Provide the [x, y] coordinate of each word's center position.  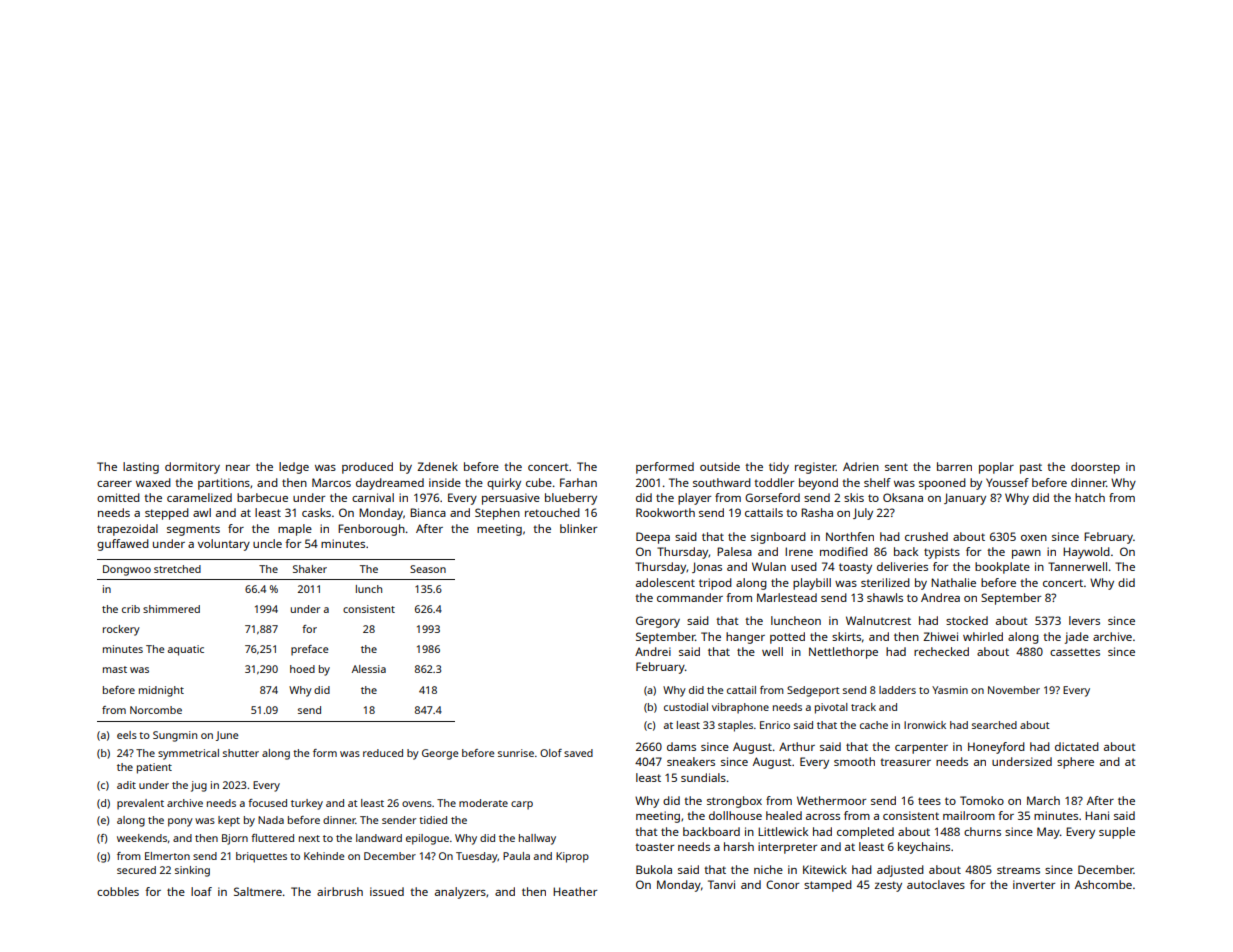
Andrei [653, 651]
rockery [121, 630]
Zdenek [437, 466]
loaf [201, 891]
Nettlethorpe [843, 653]
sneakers [691, 761]
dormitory [192, 468]
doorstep [1095, 468]
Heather [575, 891]
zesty [888, 886]
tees [929, 801]
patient [154, 768]
